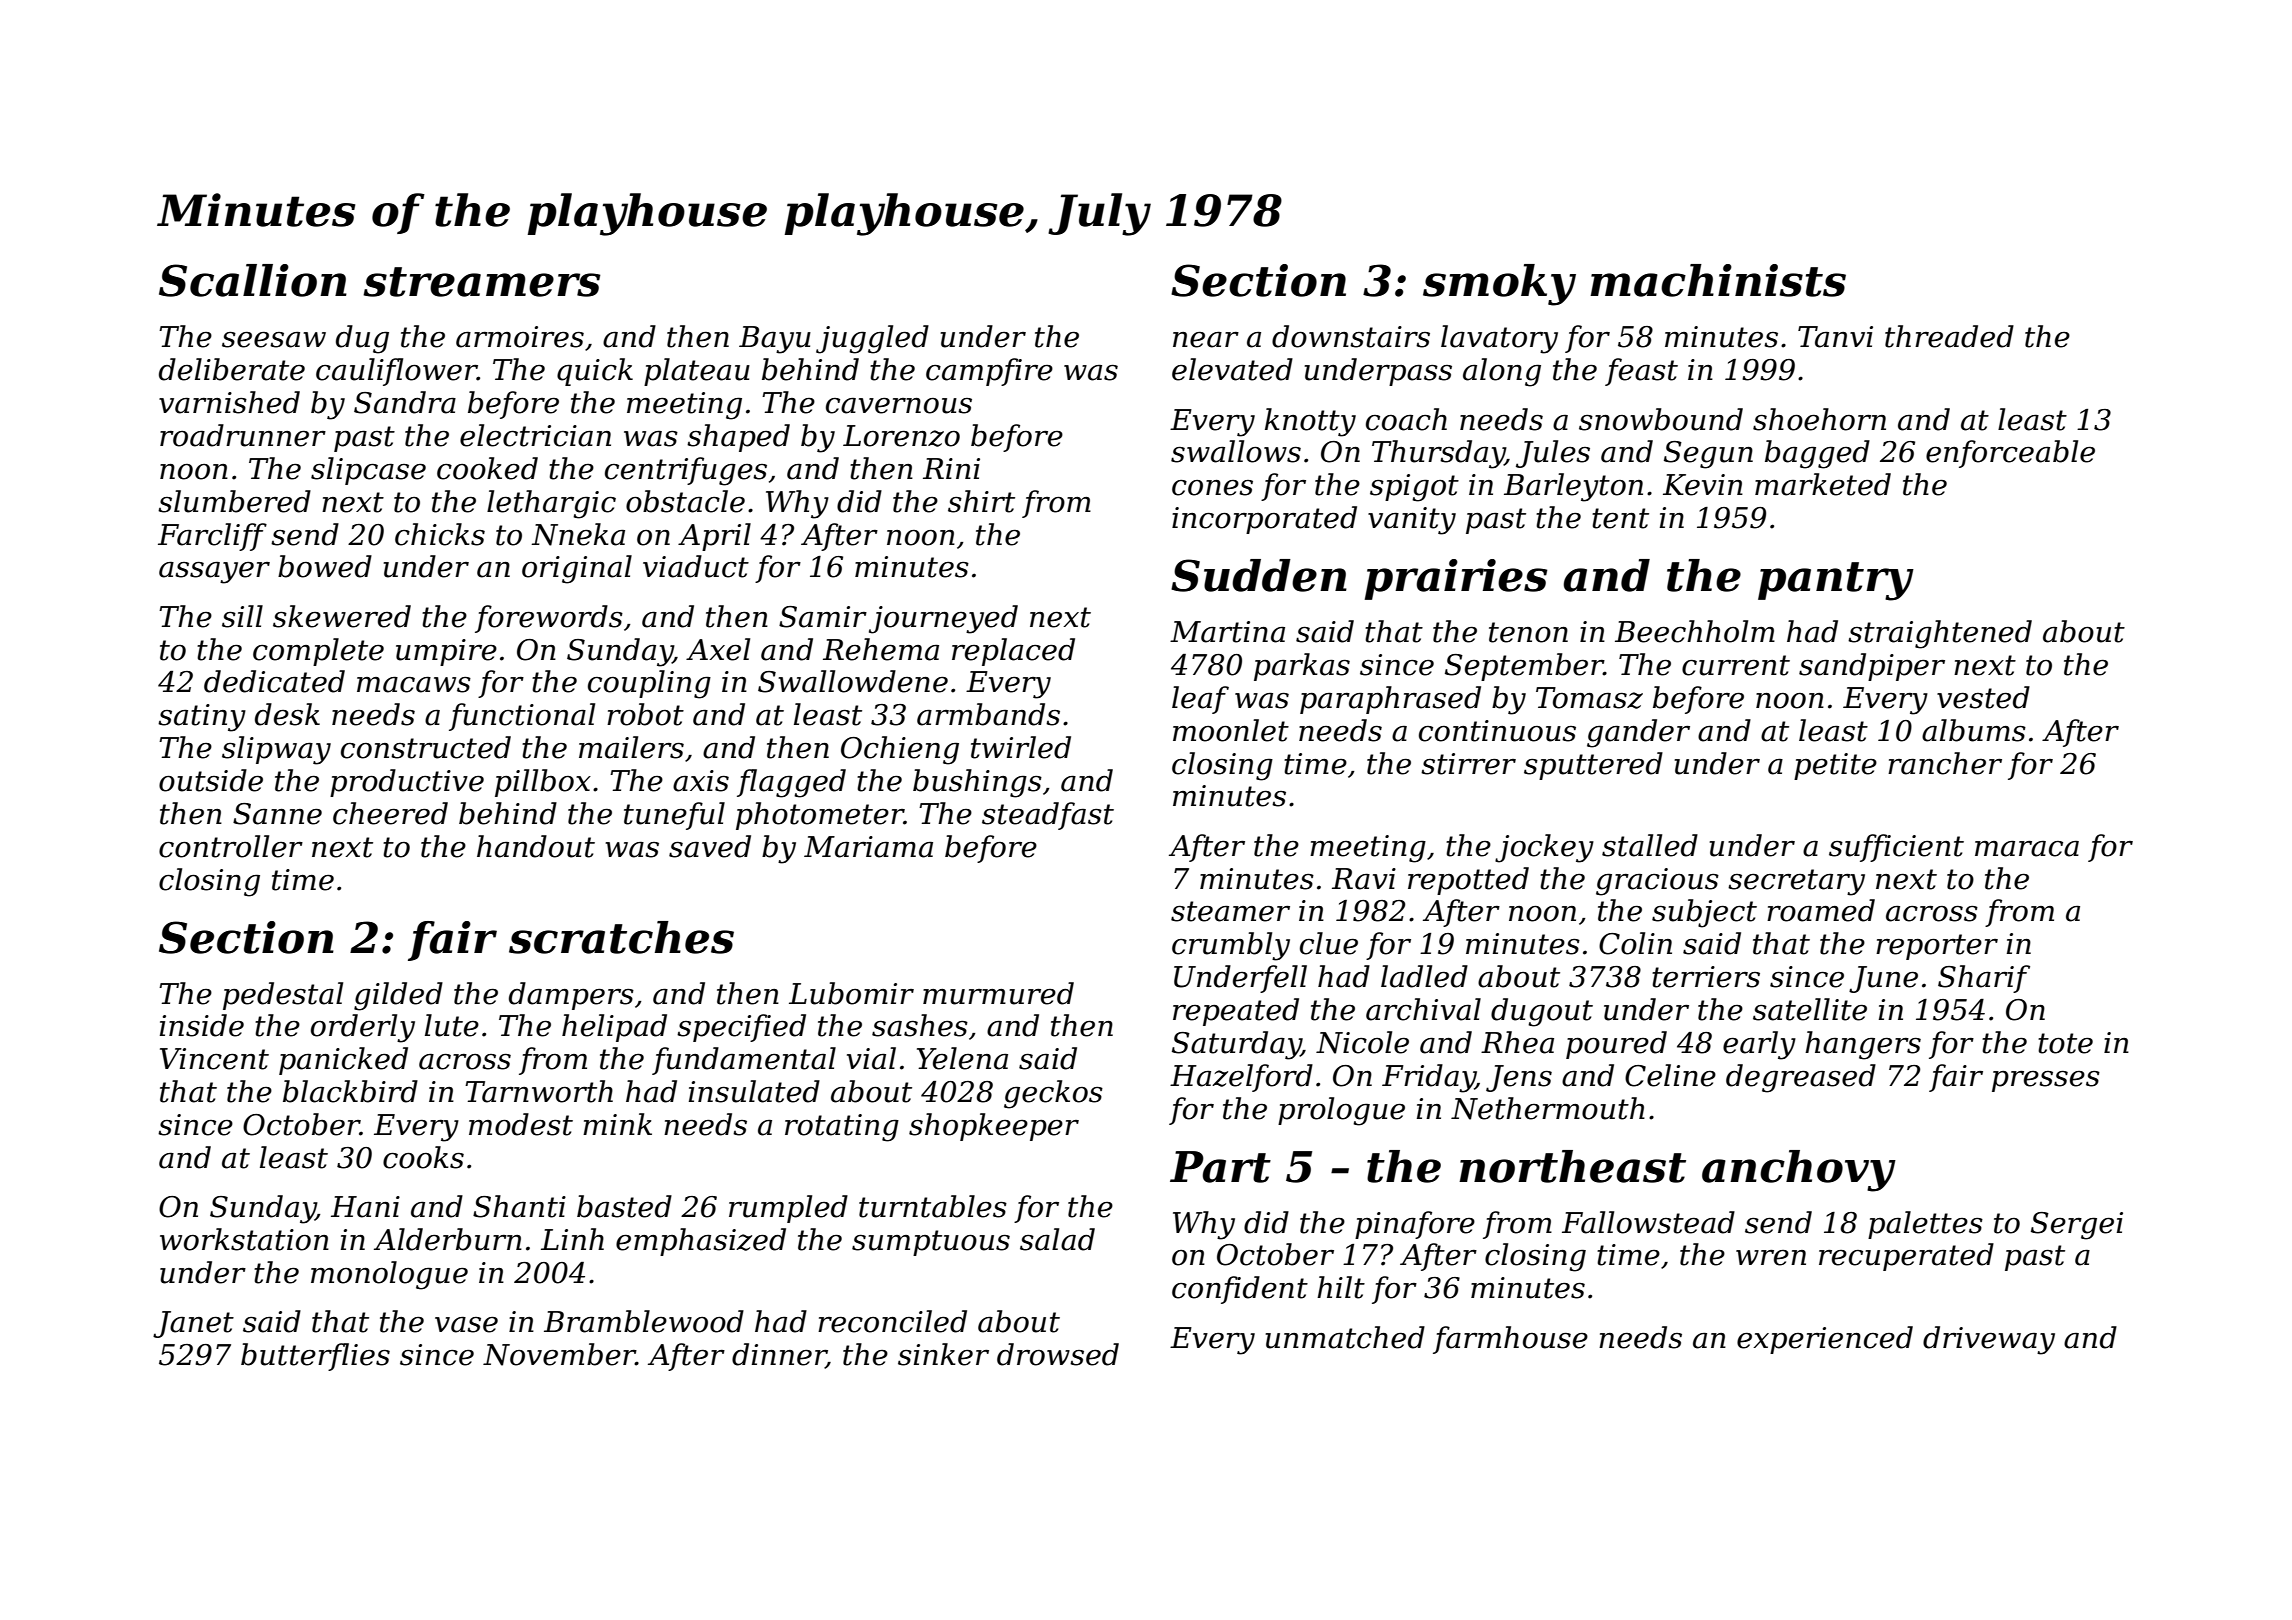 Image resolution: width=2292 pixels, height=1620 pixels. What do you see at coordinates (1799, 1171) in the screenshot?
I see `anchovy` at bounding box center [1799, 1171].
